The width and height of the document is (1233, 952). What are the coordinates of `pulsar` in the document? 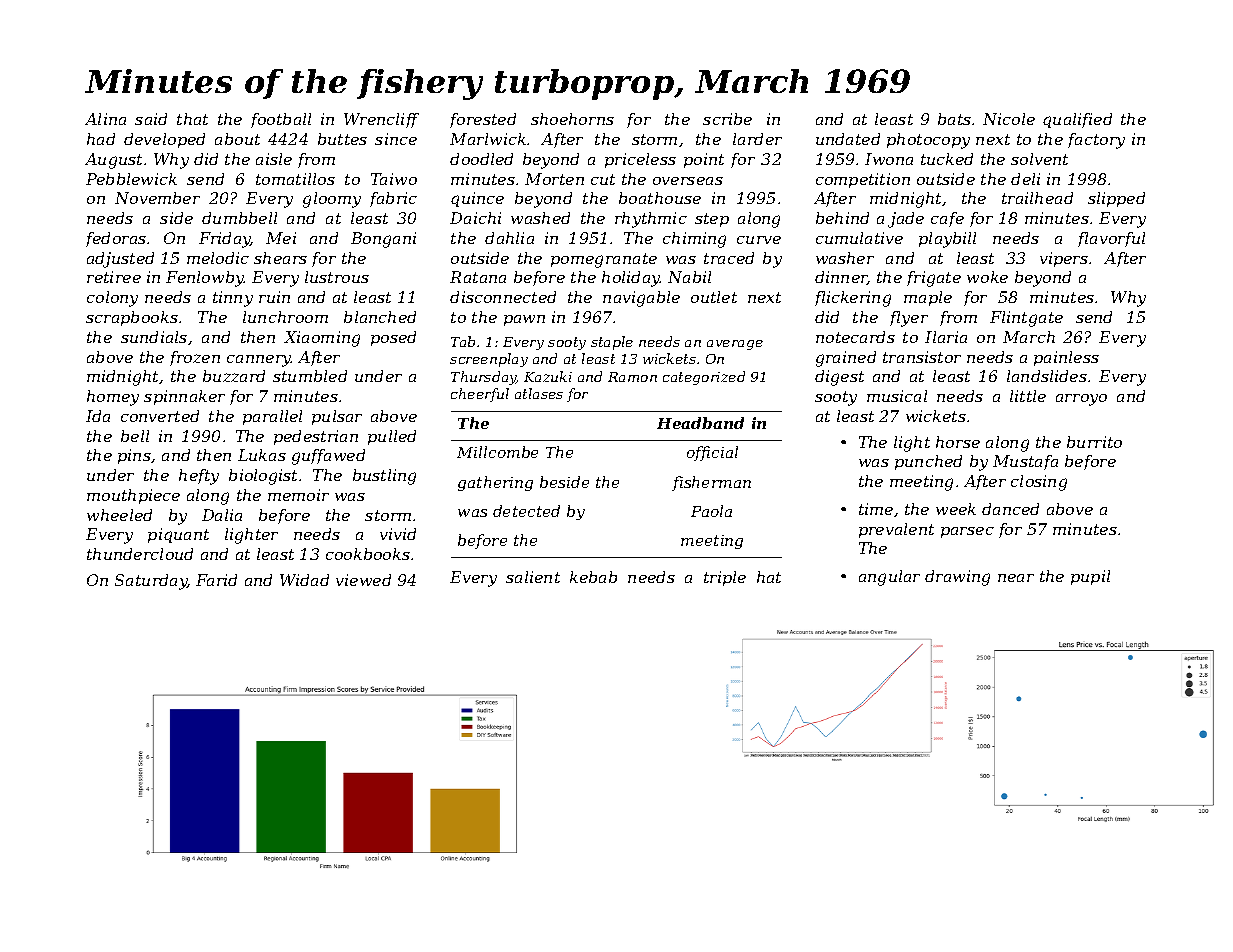 It's located at (337, 417).
